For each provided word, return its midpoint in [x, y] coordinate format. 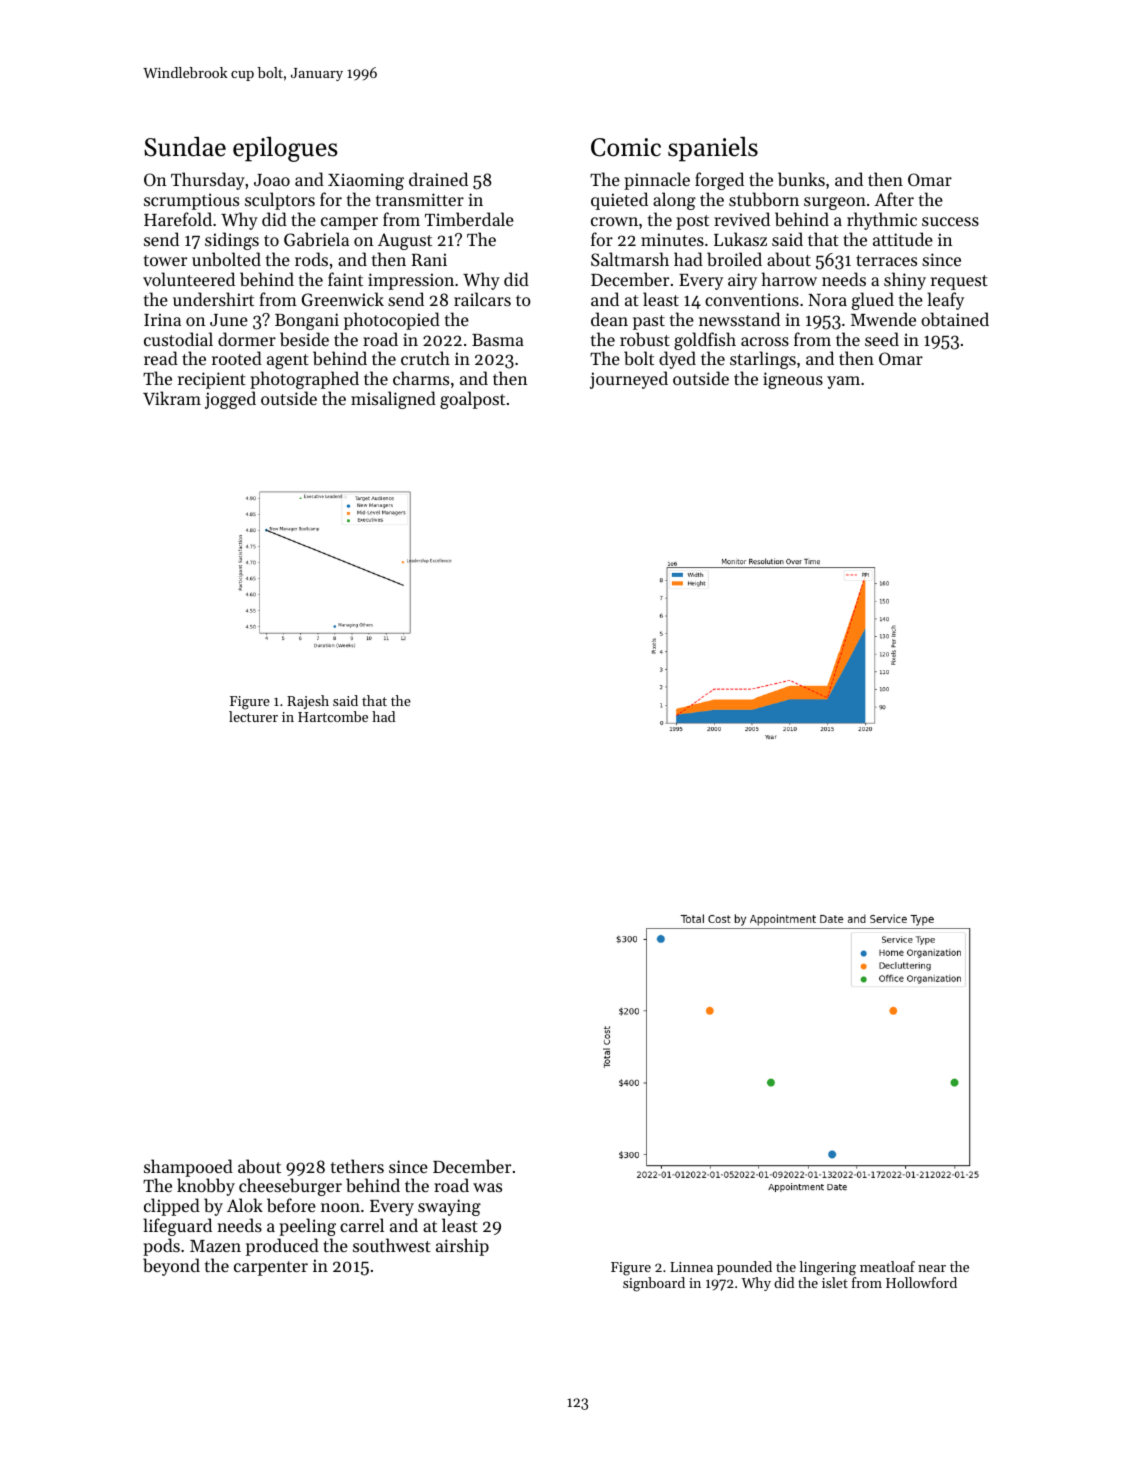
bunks [801, 179]
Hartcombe [333, 716]
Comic [626, 147]
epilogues [285, 149]
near [932, 1268]
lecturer [253, 716]
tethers [357, 1166]
